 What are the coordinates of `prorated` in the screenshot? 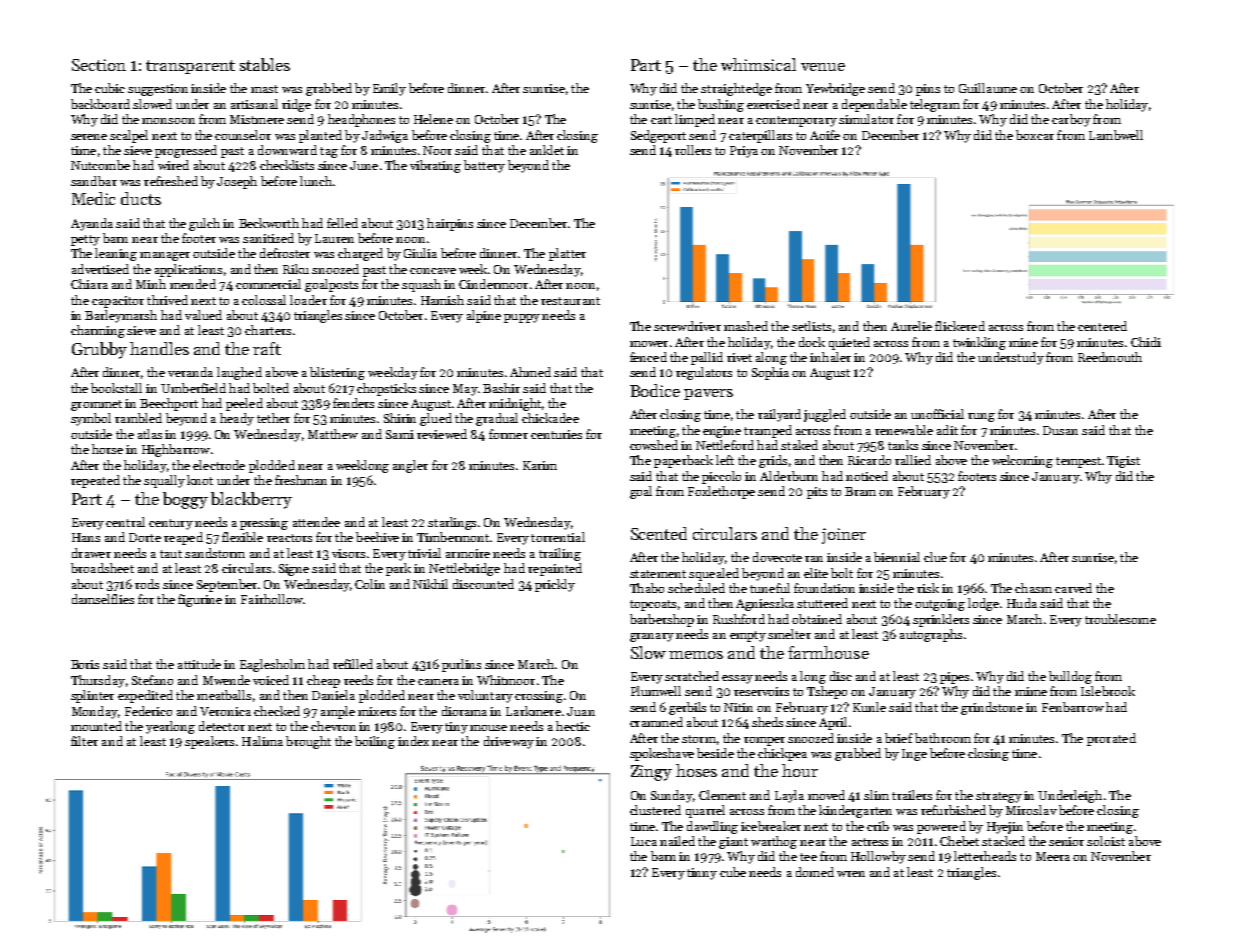 It's located at (1111, 739).
